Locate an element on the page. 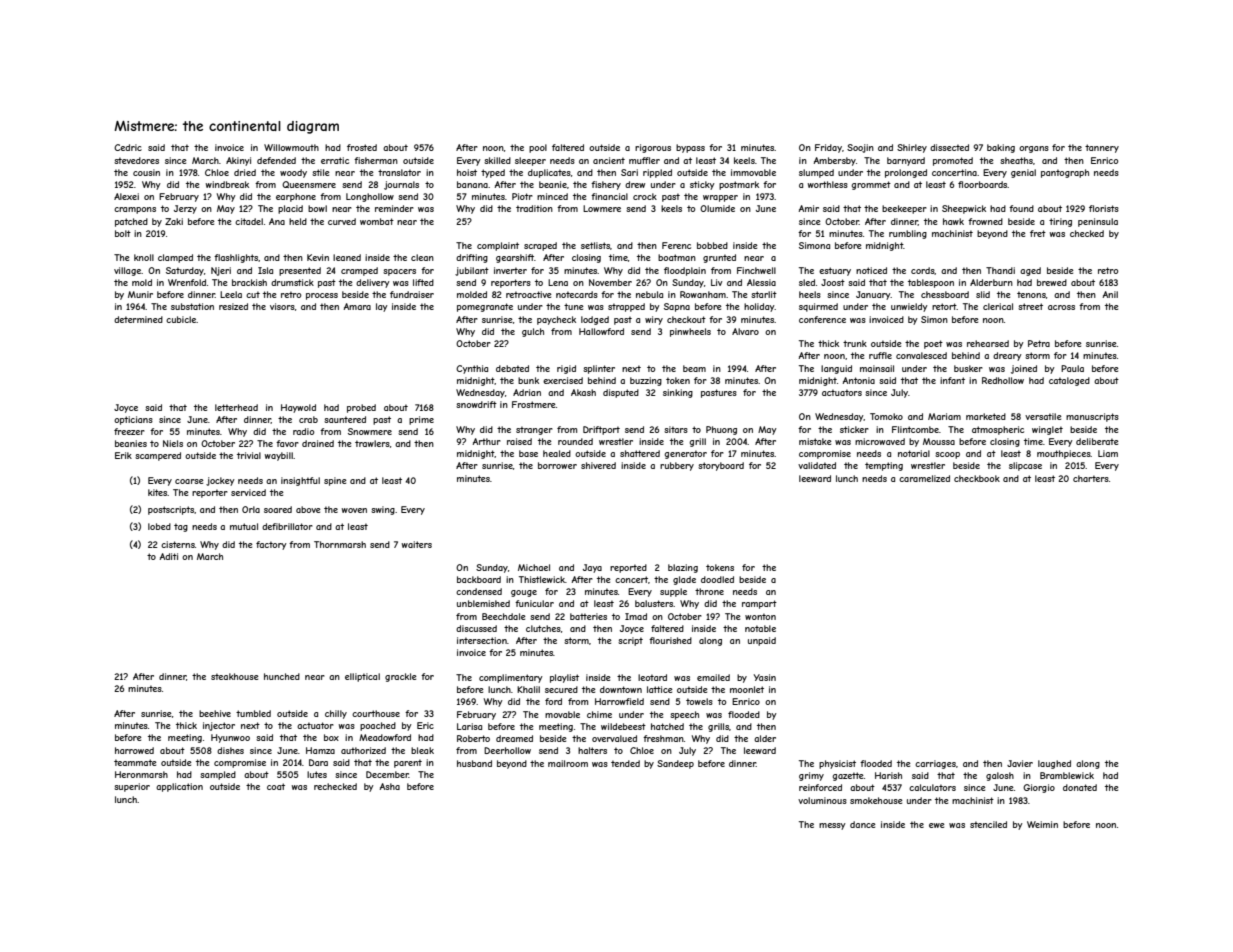 This page has height=952, width=1233. baking is located at coordinates (1001, 148).
